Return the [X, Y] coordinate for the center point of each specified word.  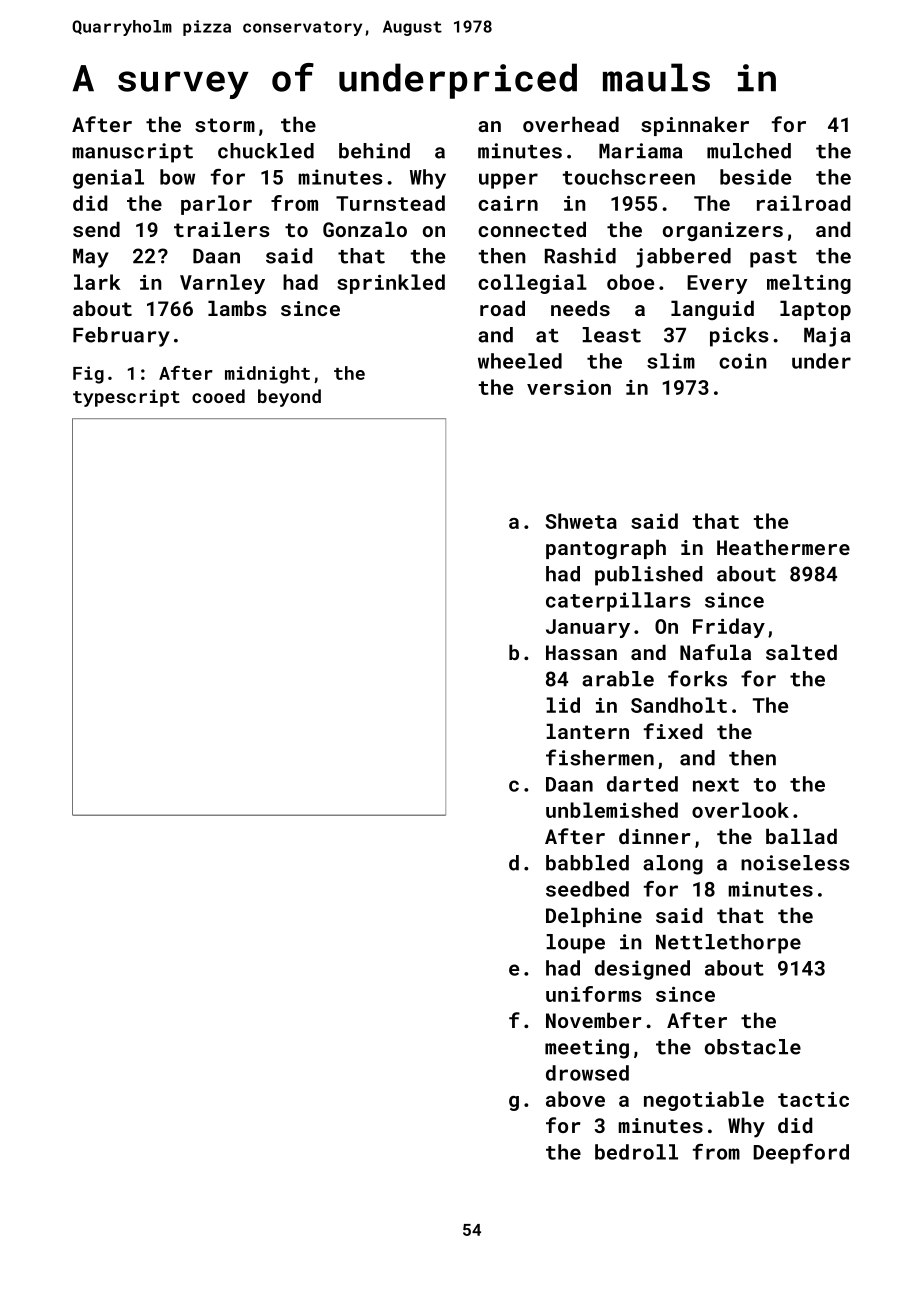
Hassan [581, 652]
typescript [126, 398]
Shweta [581, 521]
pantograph [606, 549]
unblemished [612, 810]
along [673, 865]
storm [225, 125]
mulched [749, 151]
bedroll [636, 1152]
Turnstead [390, 203]
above [575, 1099]
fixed [673, 731]
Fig [88, 375]
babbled [587, 863]
